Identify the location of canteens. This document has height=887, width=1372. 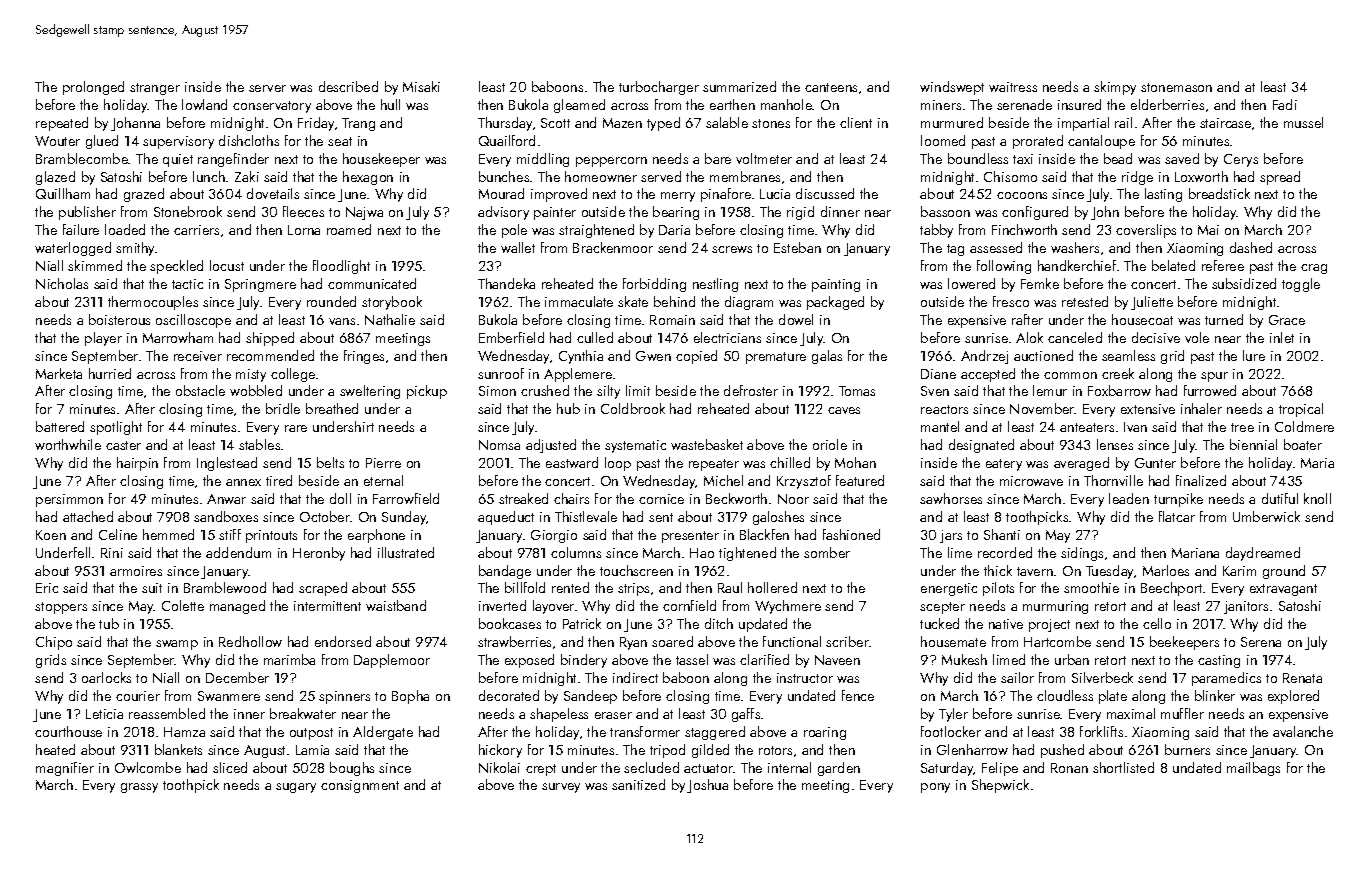
(831, 87).
